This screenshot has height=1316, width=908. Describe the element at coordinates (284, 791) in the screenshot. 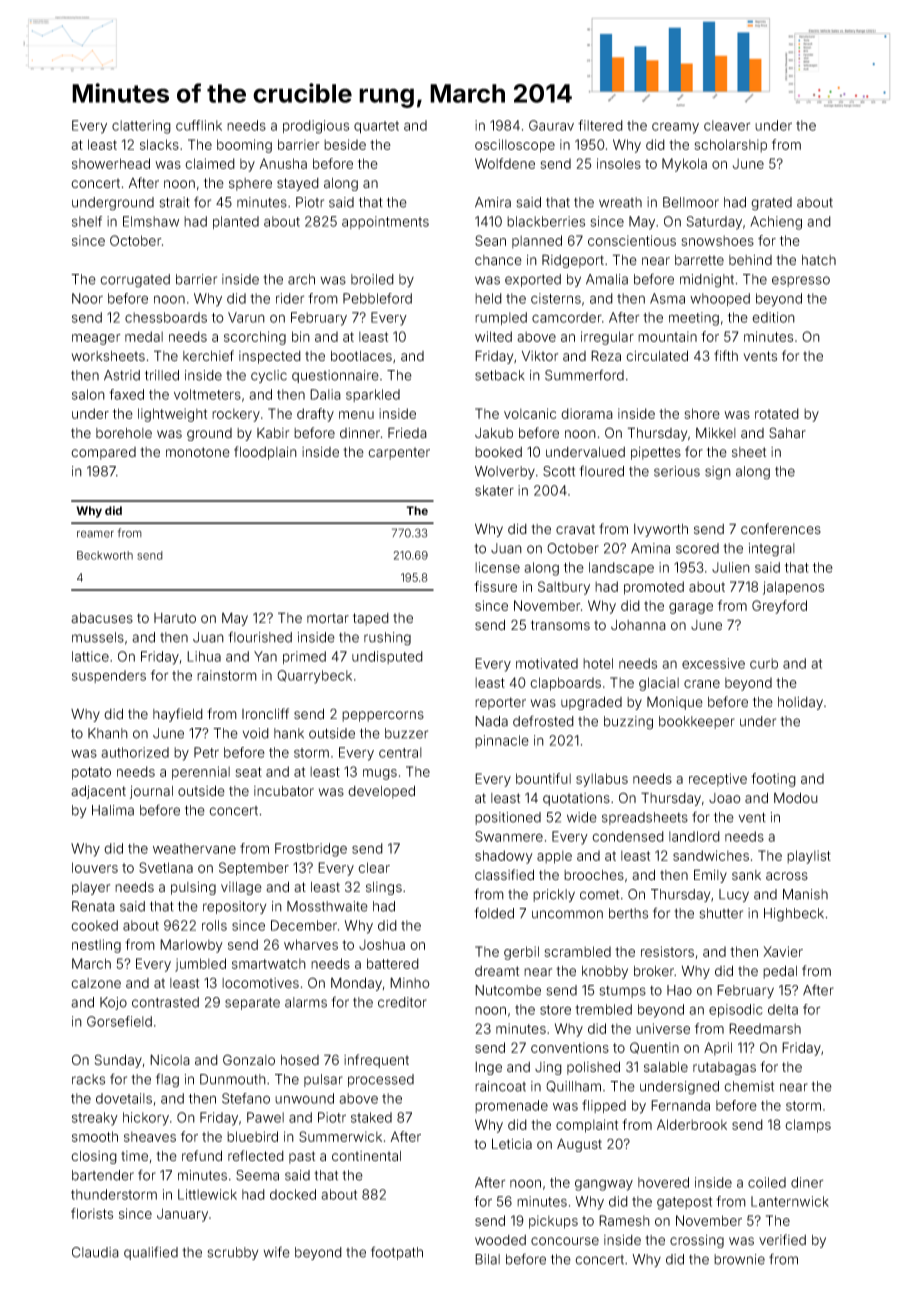

I see `incubator` at that location.
